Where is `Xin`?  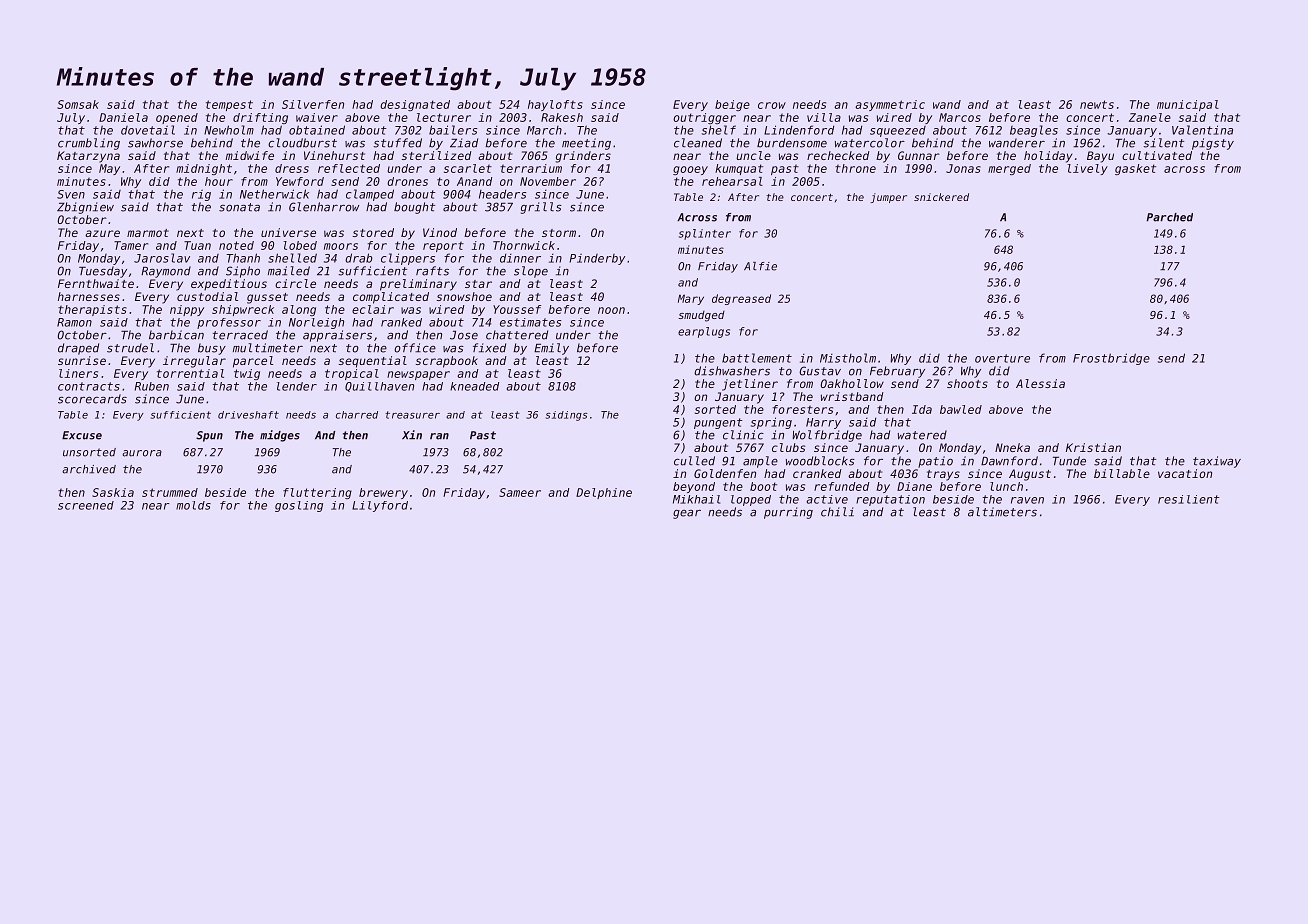 Xin is located at coordinates (412, 434).
